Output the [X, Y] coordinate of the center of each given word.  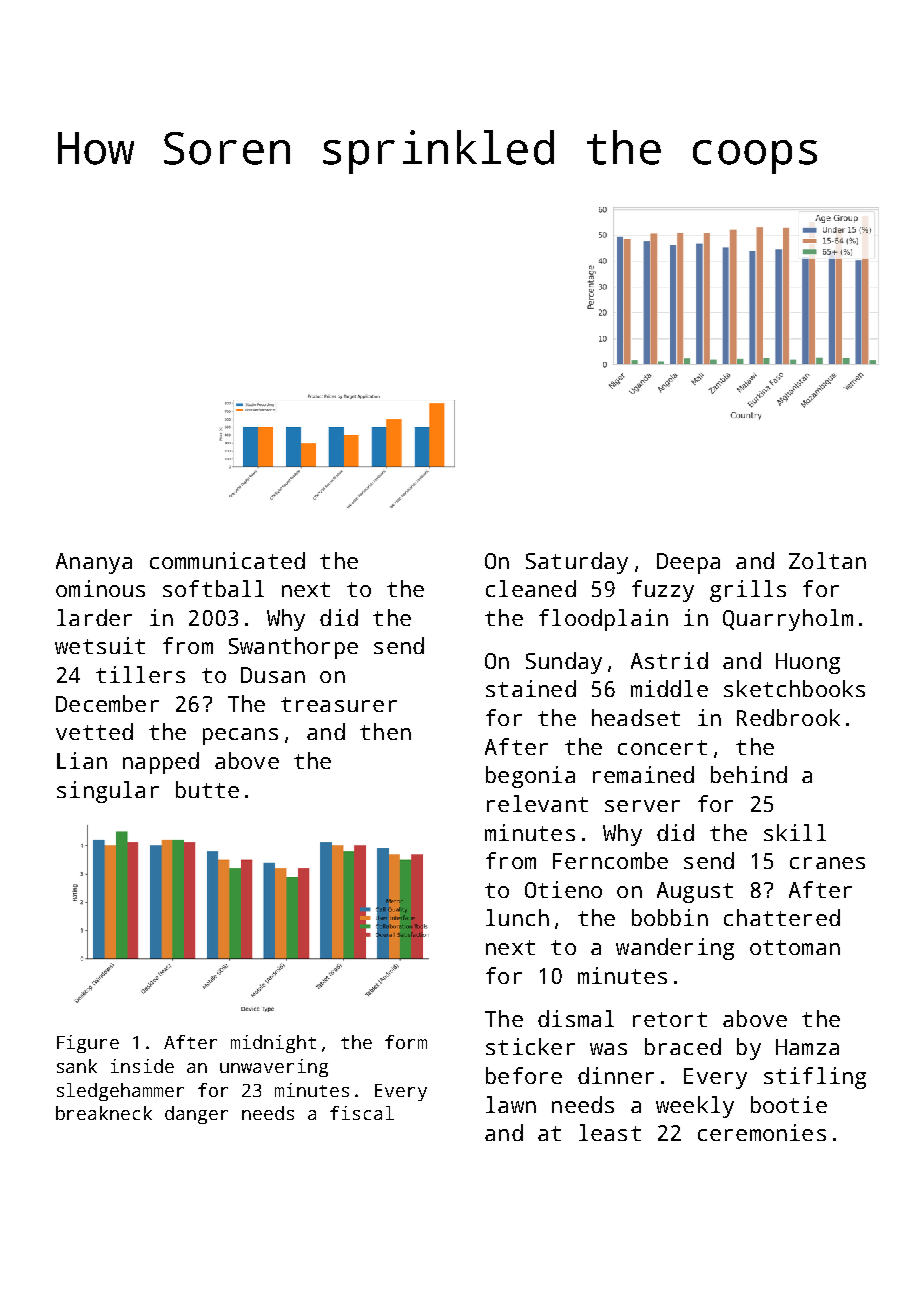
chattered [782, 917]
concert [662, 747]
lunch [517, 917]
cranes [827, 863]
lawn [511, 1104]
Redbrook [788, 717]
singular [108, 792]
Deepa [688, 563]
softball [213, 588]
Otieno [563, 889]
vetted [94, 731]
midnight [273, 1044]
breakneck [104, 1113]
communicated [227, 560]
